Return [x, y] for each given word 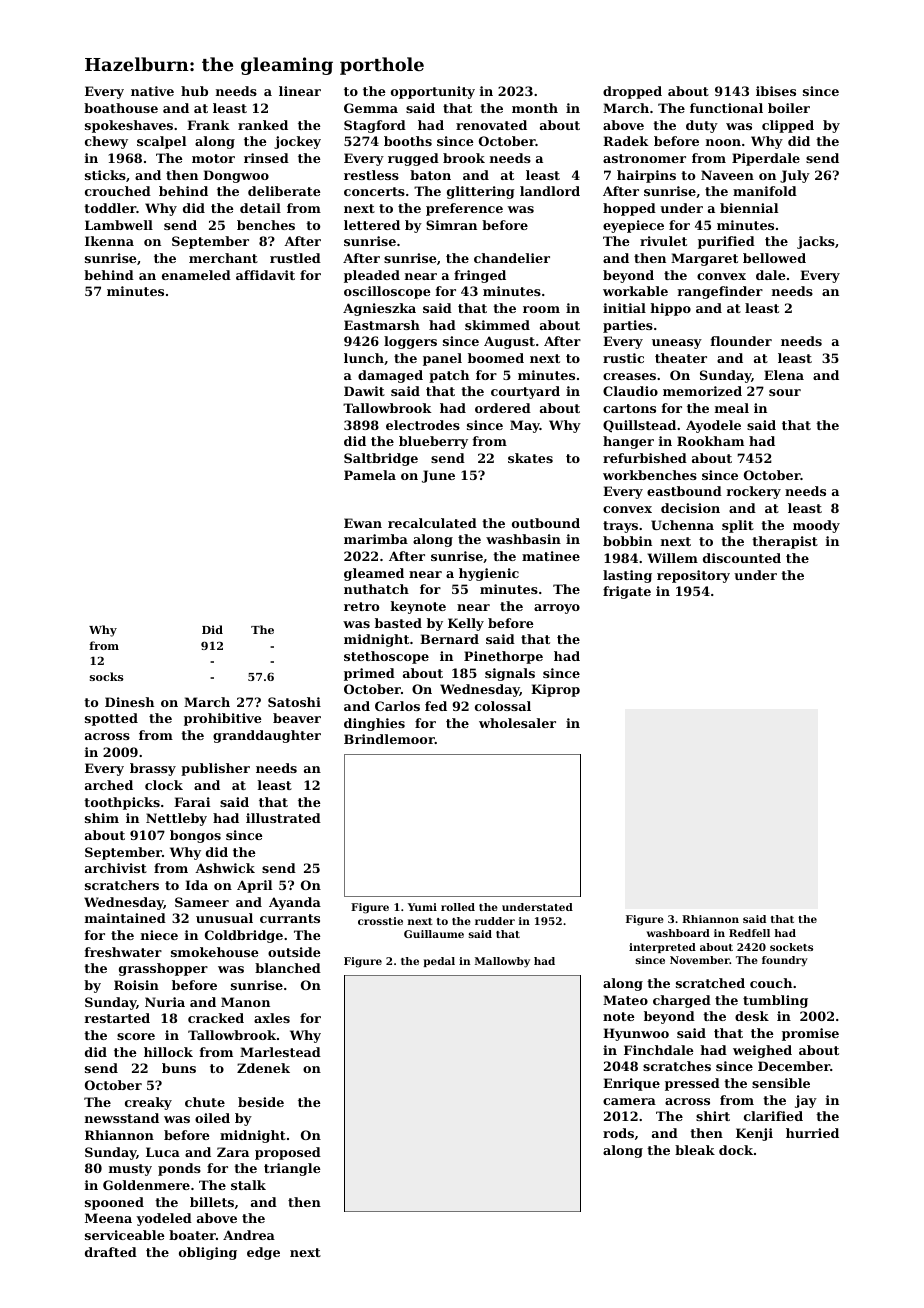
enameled [196, 275]
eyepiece [633, 226]
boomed [496, 358]
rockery [754, 492]
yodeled [164, 1219]
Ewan [363, 523]
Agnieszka [379, 309]
